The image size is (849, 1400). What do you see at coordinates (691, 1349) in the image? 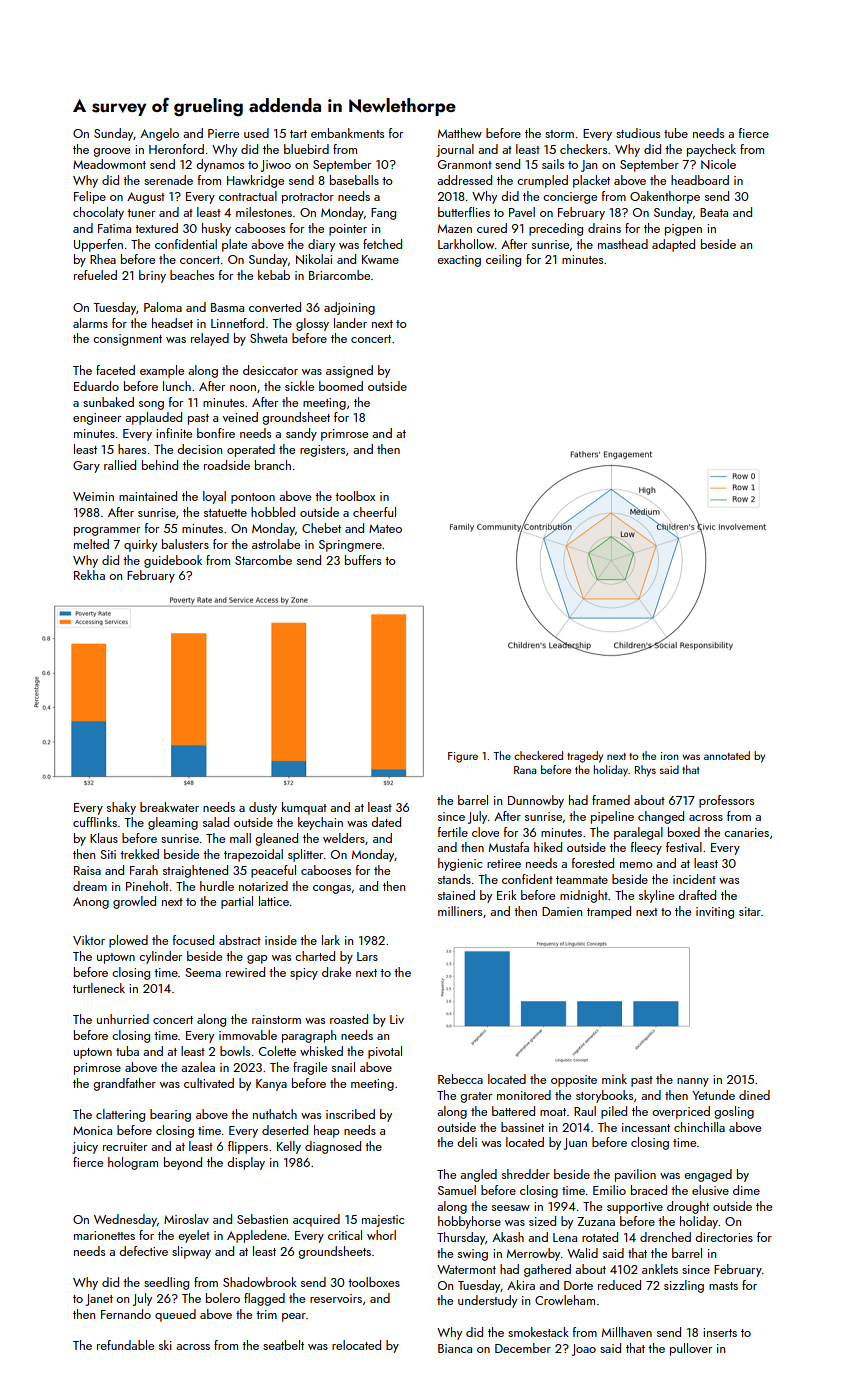
I see `pullover` at bounding box center [691, 1349].
